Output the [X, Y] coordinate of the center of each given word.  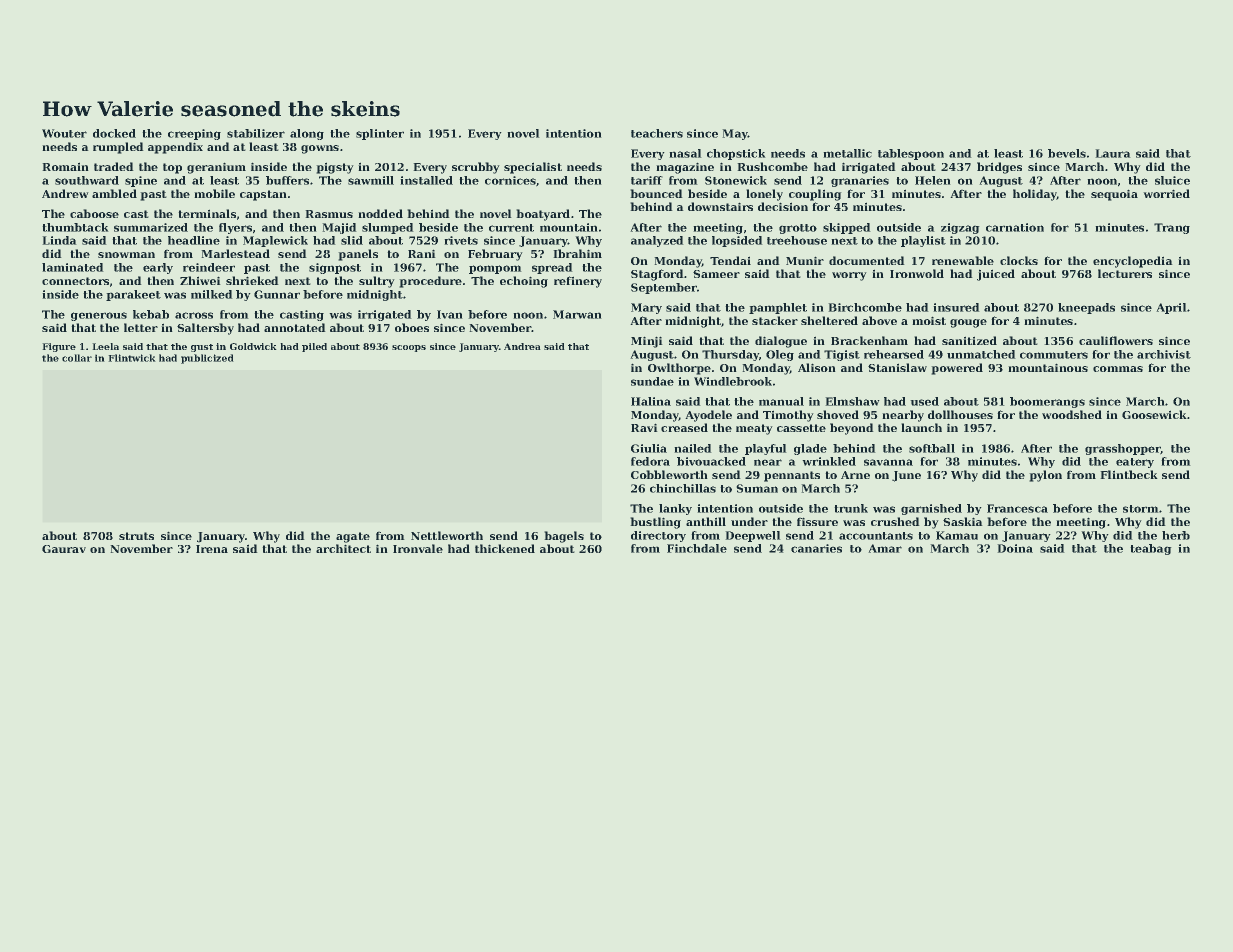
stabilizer [256, 133]
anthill [706, 521]
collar [77, 358]
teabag [1151, 549]
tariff [647, 180]
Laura [1113, 153]
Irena [212, 549]
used [924, 401]
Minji [647, 342]
